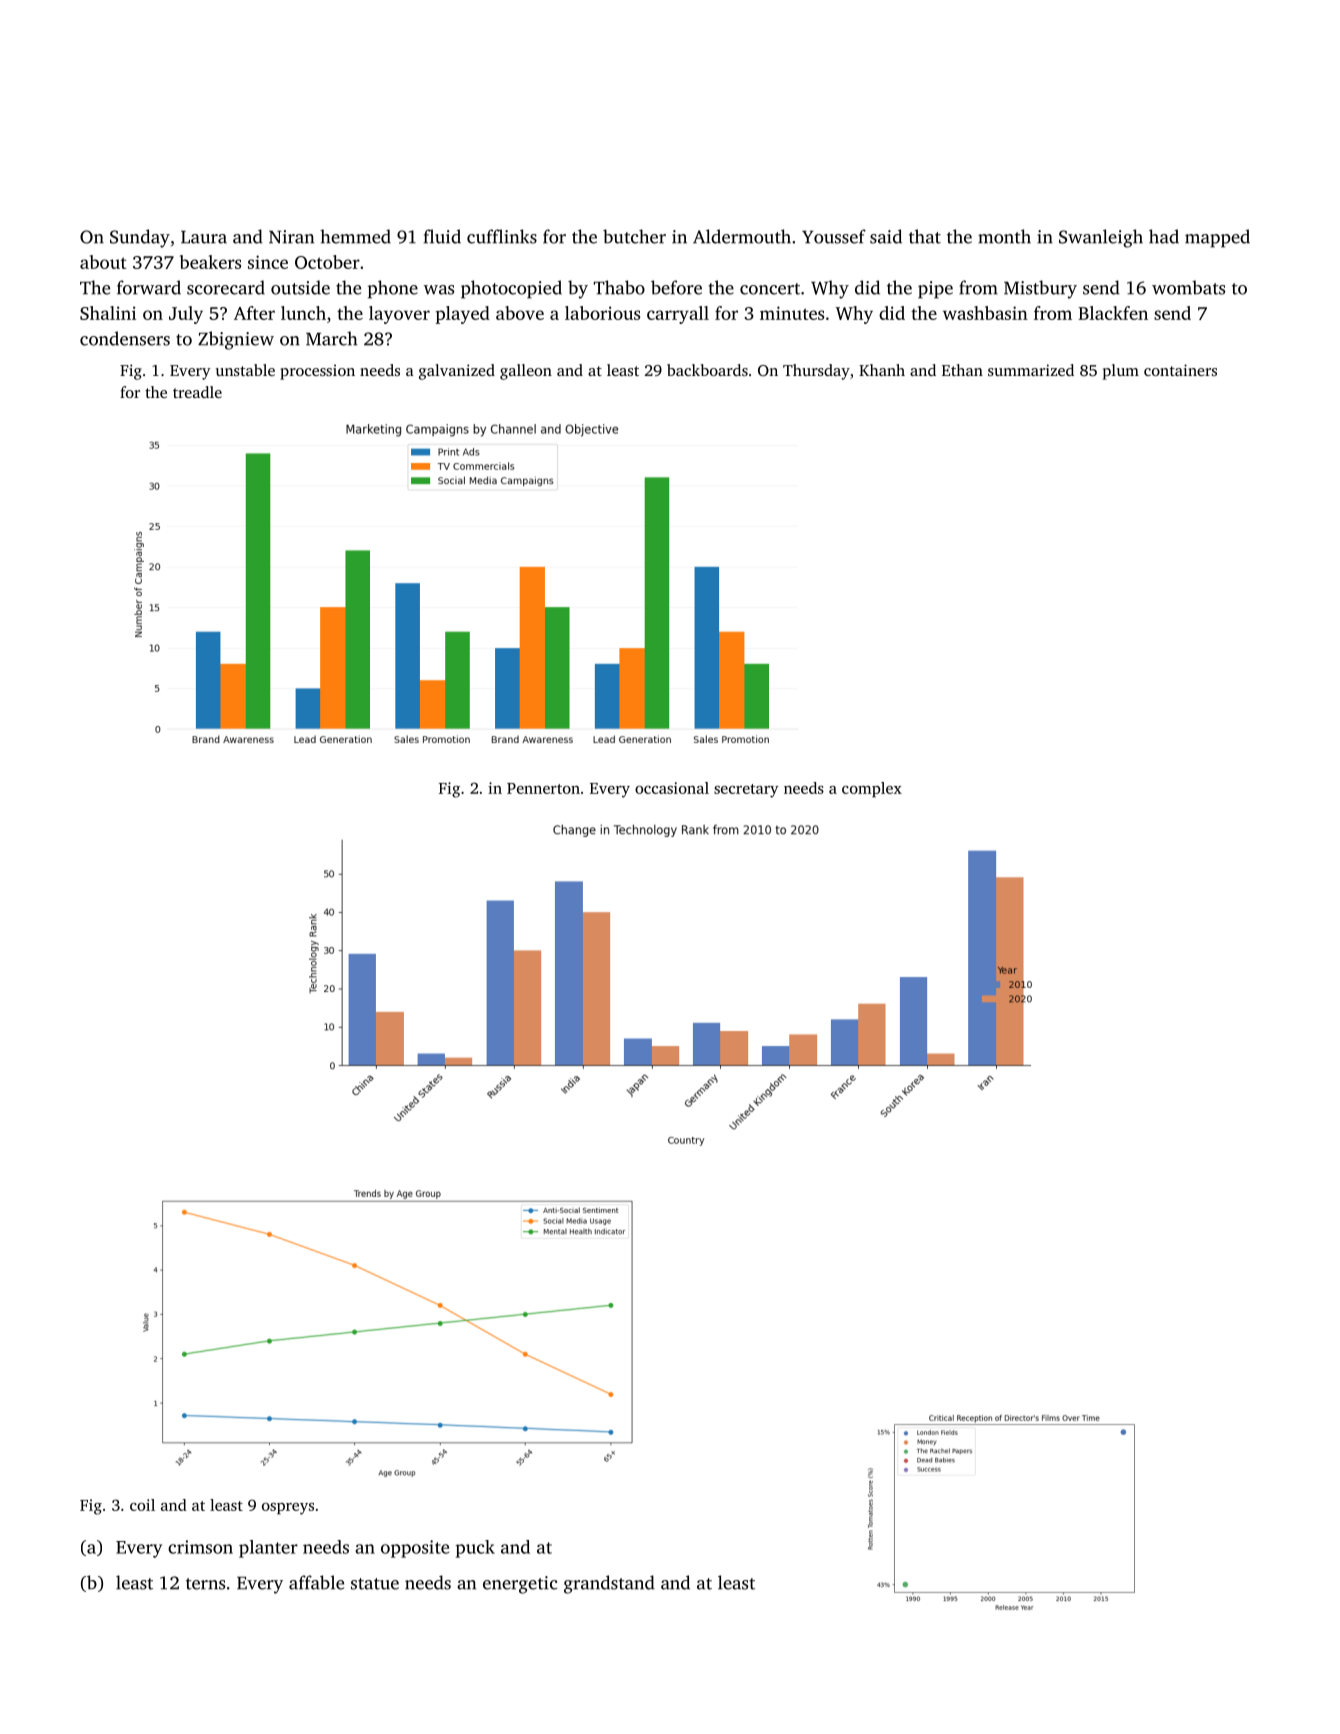  I want to click on coil, so click(142, 1505).
